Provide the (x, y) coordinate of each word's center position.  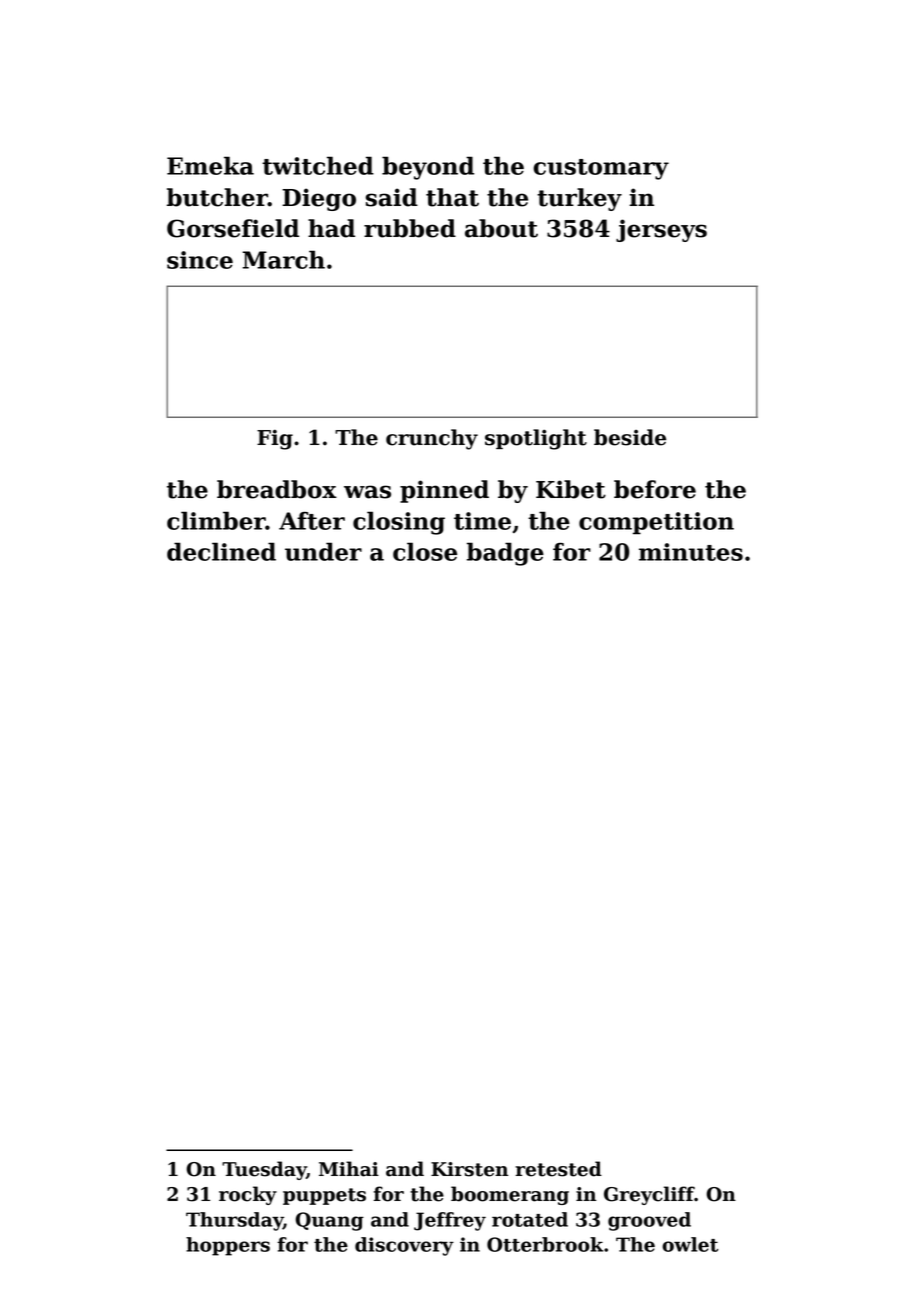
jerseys (661, 230)
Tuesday (264, 1170)
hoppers (228, 1246)
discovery (404, 1246)
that (452, 197)
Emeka (210, 165)
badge (505, 554)
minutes (691, 552)
